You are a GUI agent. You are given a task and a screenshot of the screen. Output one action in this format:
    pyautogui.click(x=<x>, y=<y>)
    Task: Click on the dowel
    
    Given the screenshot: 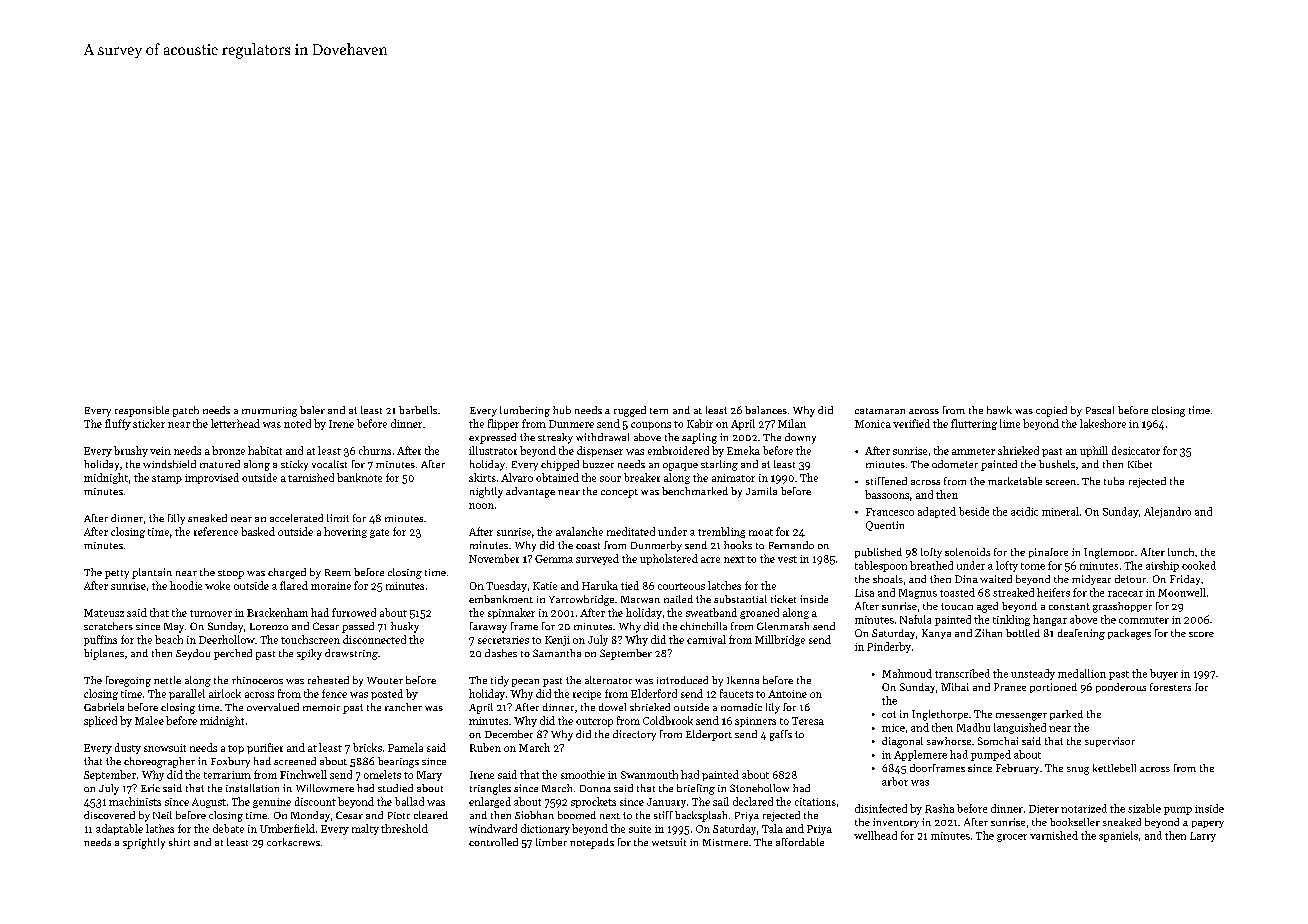 What is the action you would take?
    pyautogui.click(x=612, y=707)
